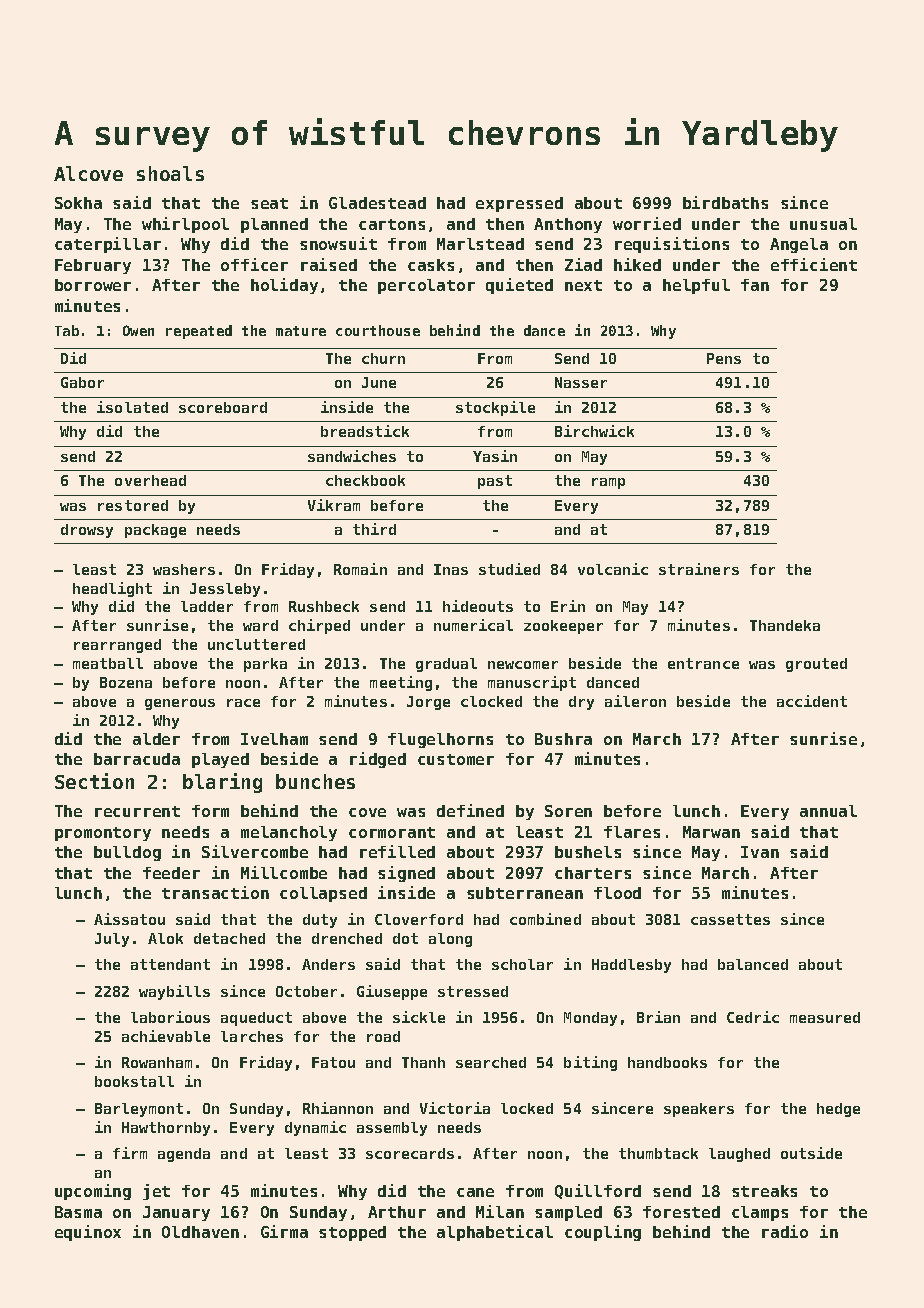  What do you see at coordinates (658, 1153) in the screenshot?
I see `thumbtack` at bounding box center [658, 1153].
